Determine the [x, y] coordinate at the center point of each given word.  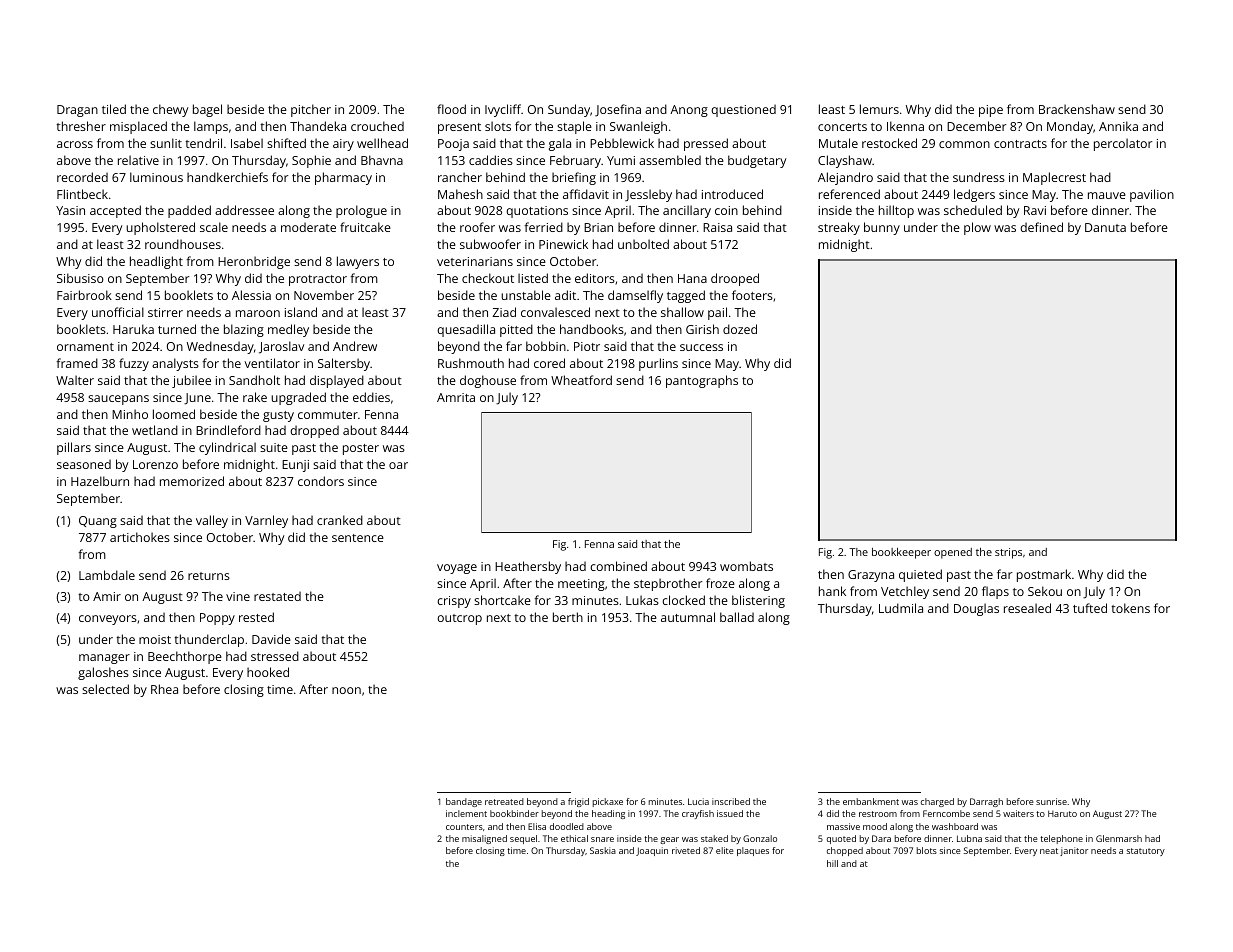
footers [752, 295]
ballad [737, 617]
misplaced [138, 127]
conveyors [108, 620]
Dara [881, 838]
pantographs [702, 381]
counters [464, 827]
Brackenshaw [1077, 109]
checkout [488, 278]
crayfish [698, 814]
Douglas [976, 609]
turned [177, 329]
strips [1008, 553]
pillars [74, 448]
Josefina [618, 110]
